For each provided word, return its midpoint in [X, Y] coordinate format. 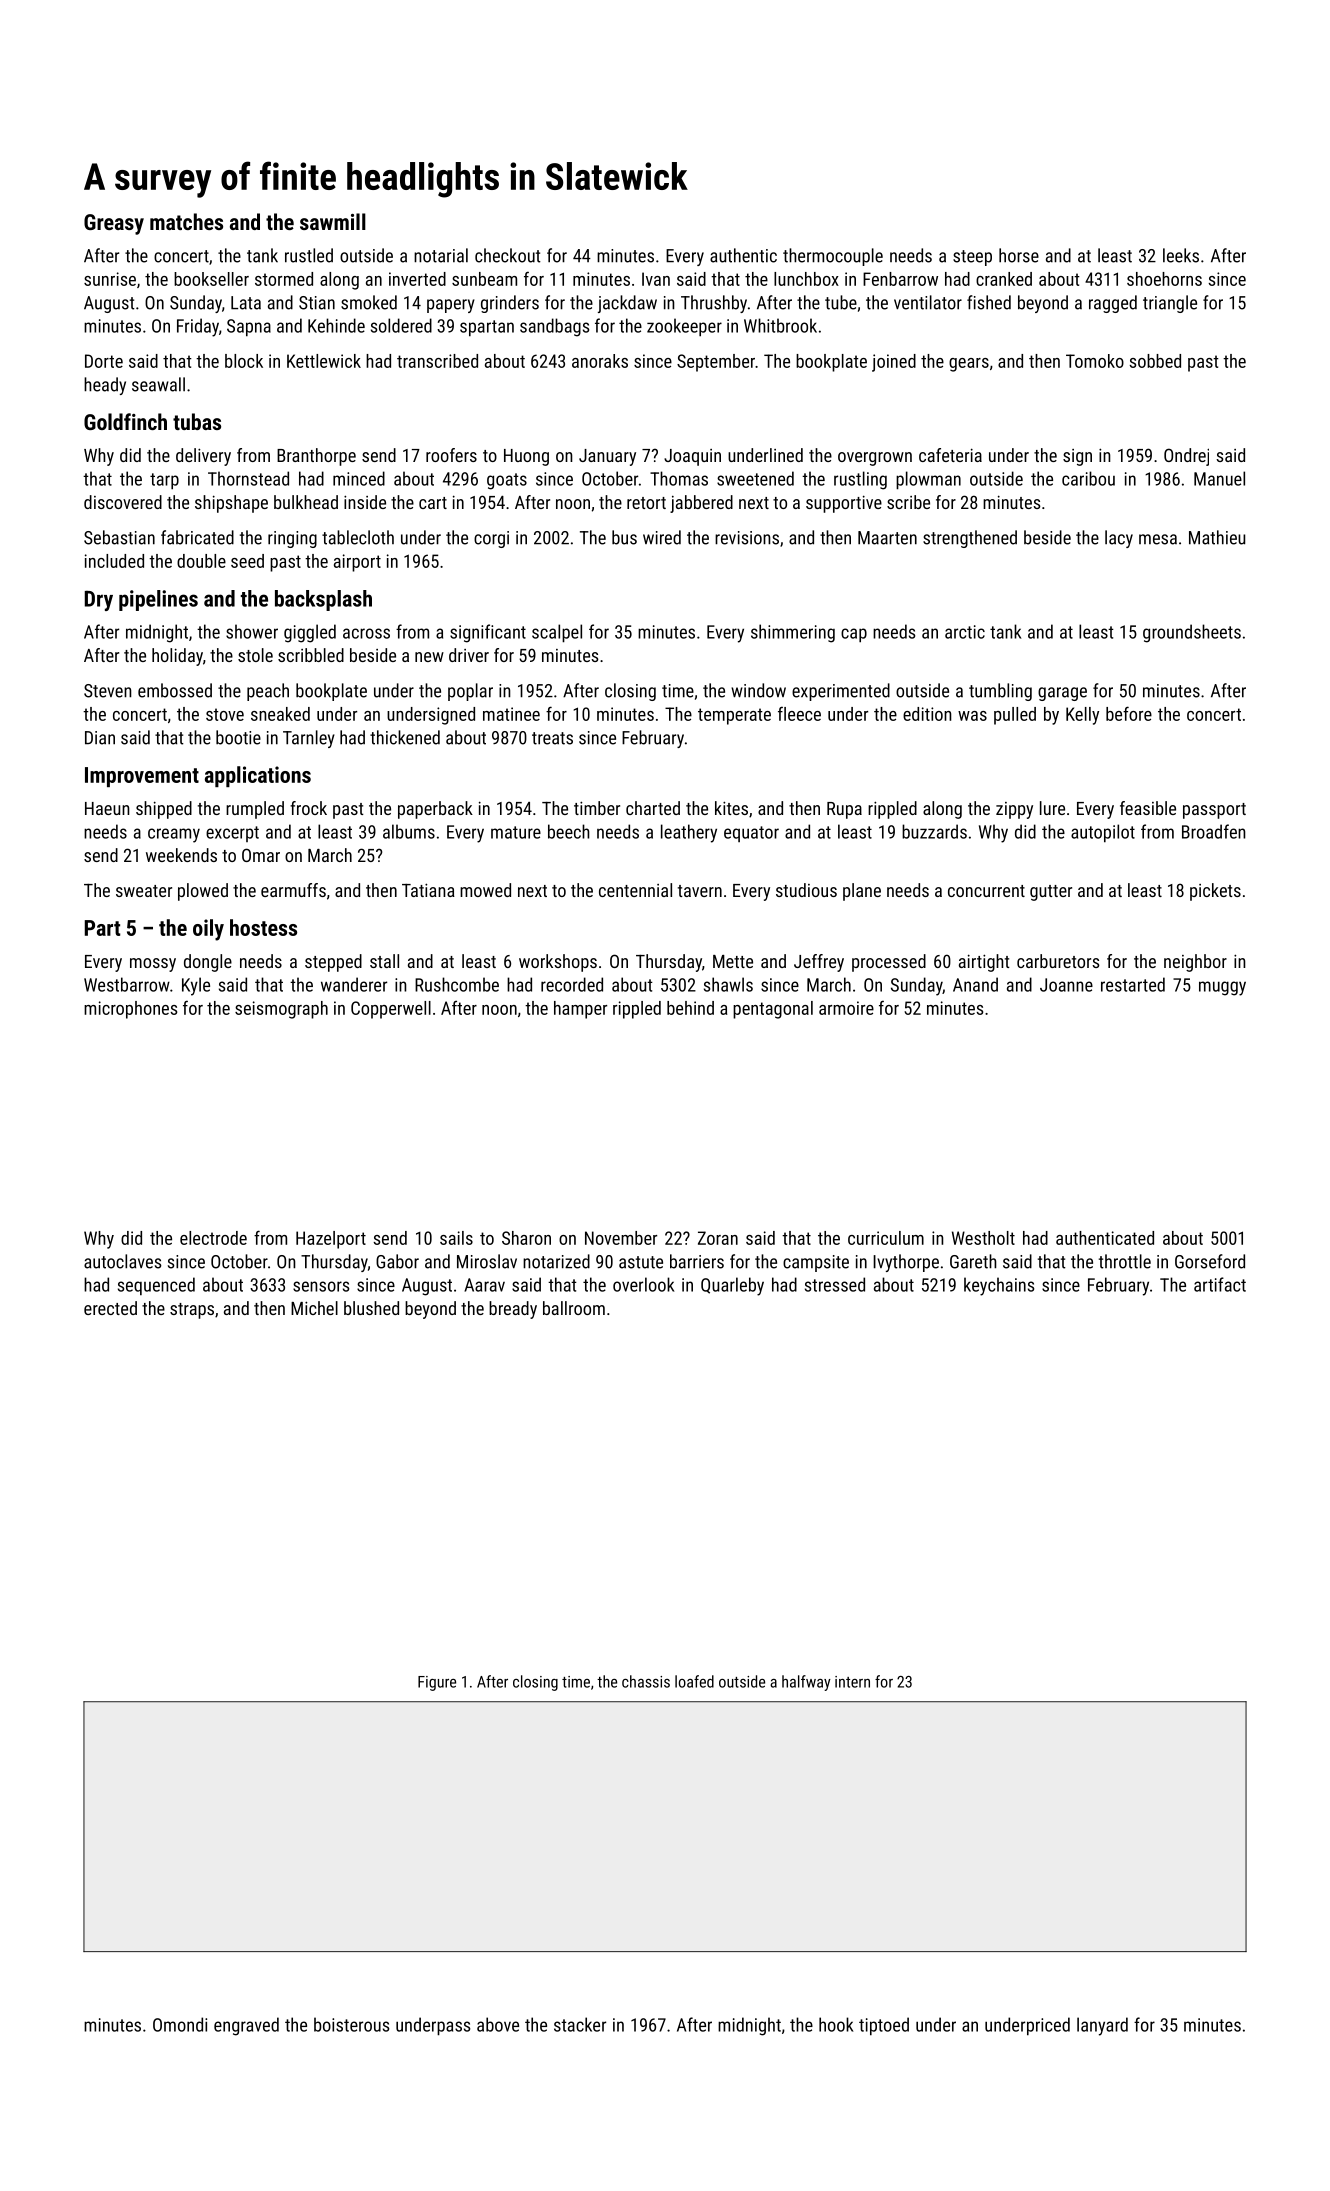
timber [597, 808]
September [716, 363]
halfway [806, 1683]
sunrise [110, 279]
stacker [580, 2024]
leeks [1181, 255]
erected [110, 1308]
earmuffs [293, 890]
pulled [1015, 716]
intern [852, 1682]
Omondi [180, 2024]
